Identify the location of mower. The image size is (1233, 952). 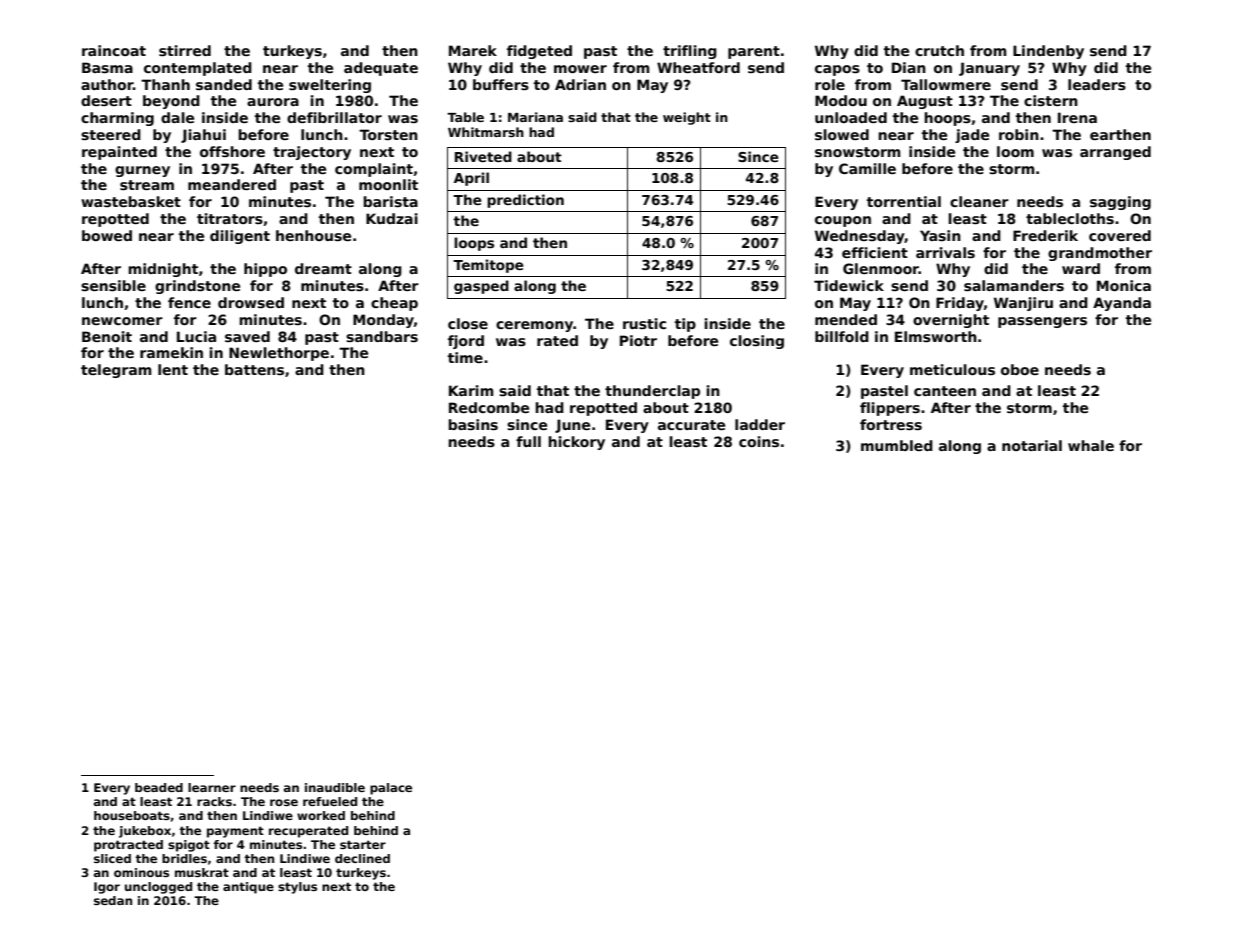
(580, 69).
